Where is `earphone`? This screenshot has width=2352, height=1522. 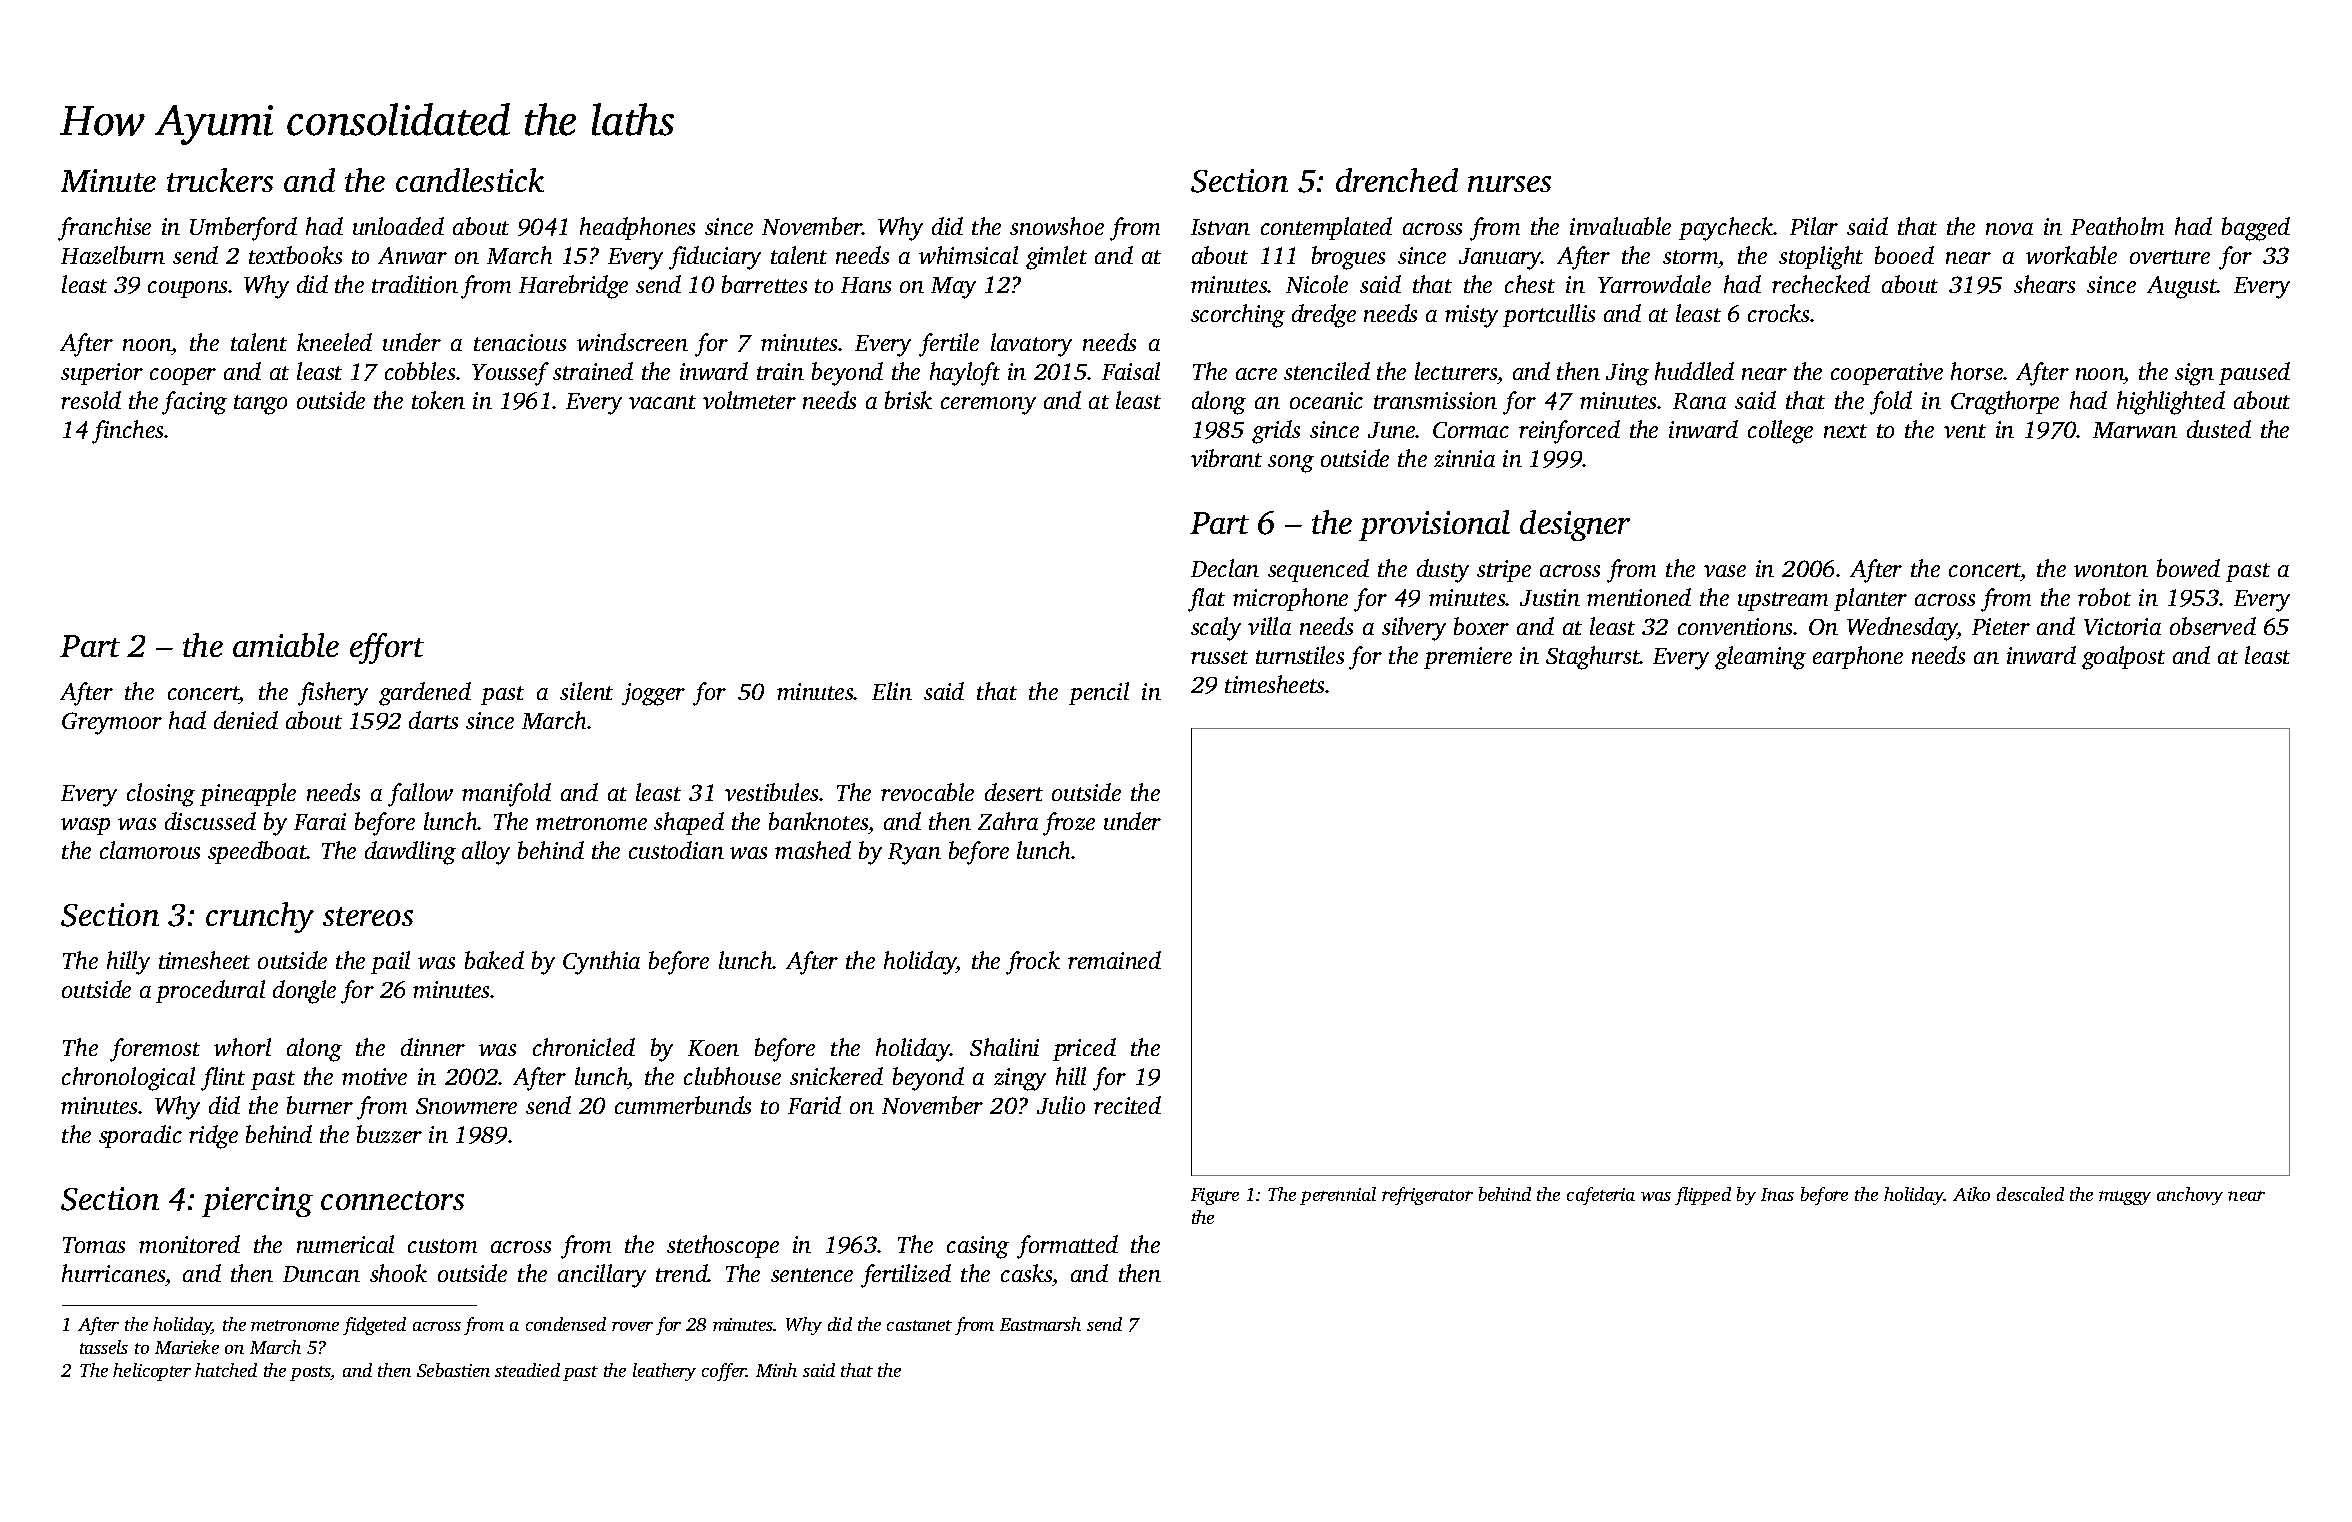
earphone is located at coordinates (1858, 657).
